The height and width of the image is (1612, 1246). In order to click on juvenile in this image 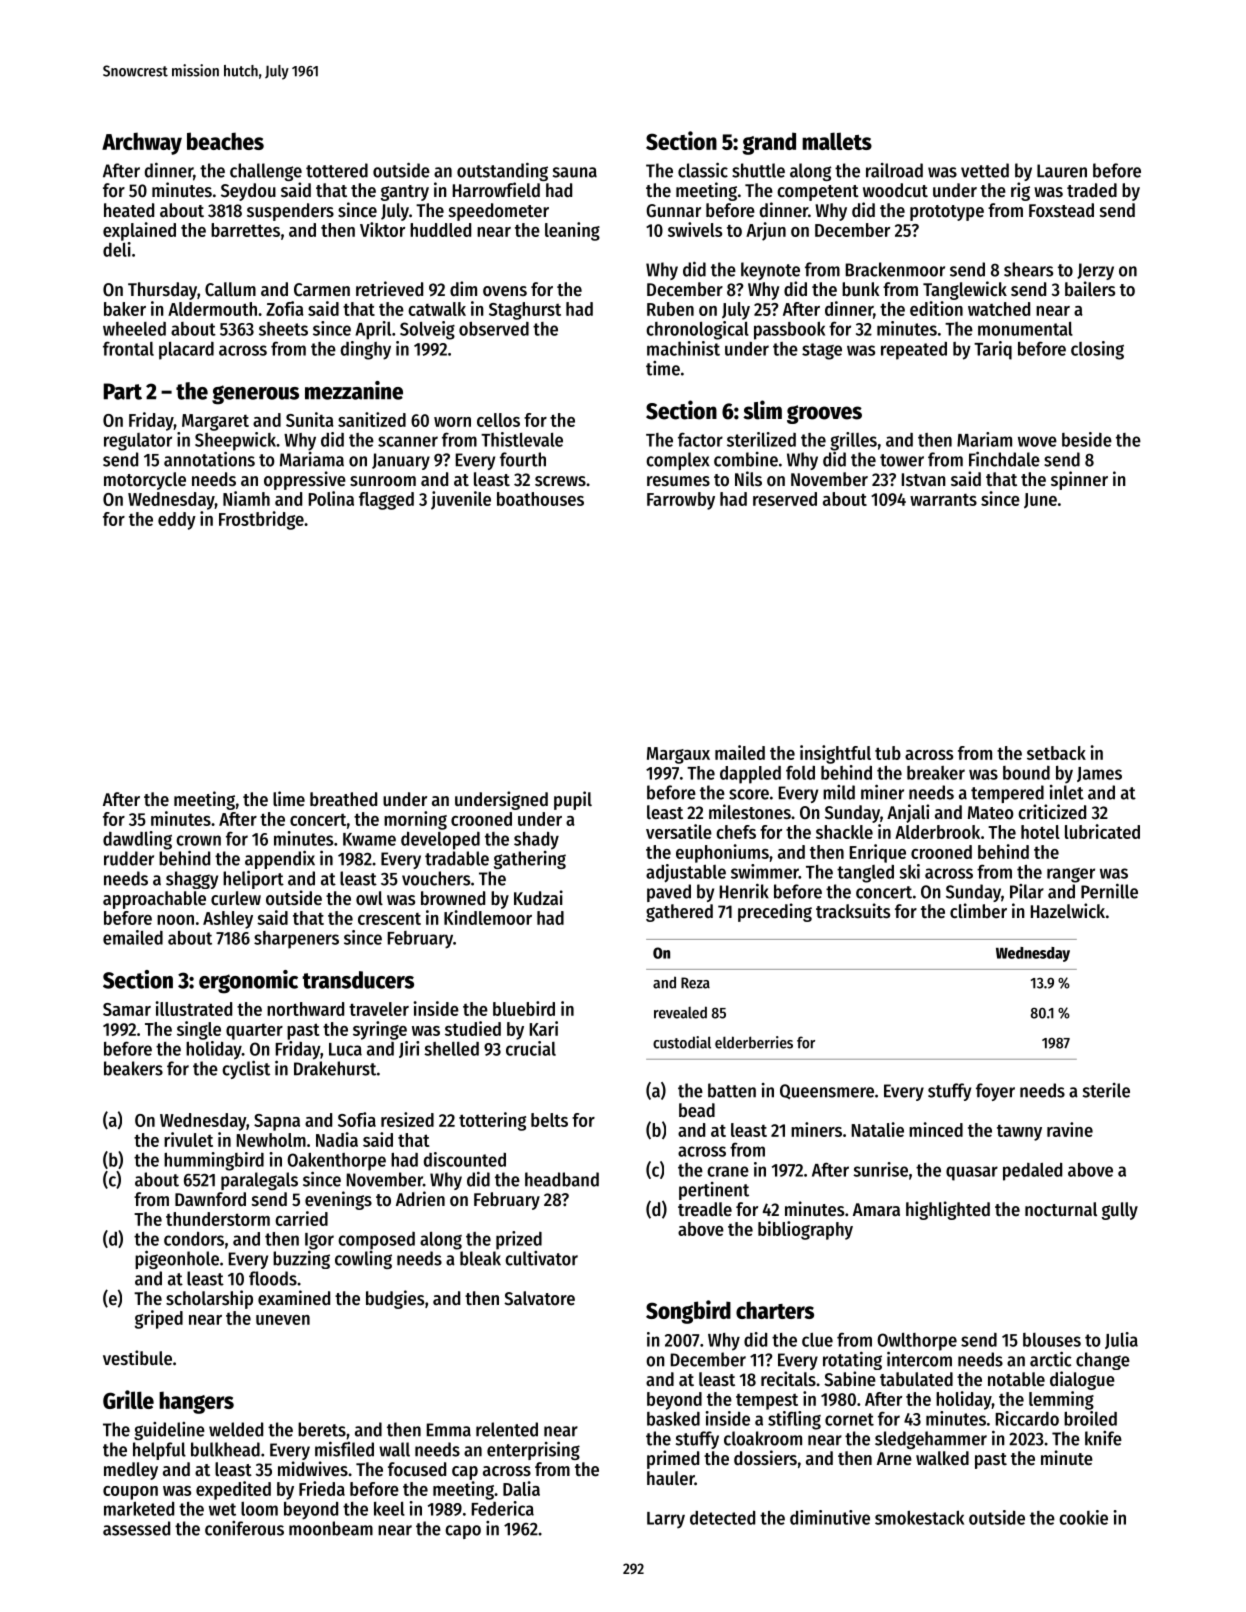, I will do `click(461, 500)`.
